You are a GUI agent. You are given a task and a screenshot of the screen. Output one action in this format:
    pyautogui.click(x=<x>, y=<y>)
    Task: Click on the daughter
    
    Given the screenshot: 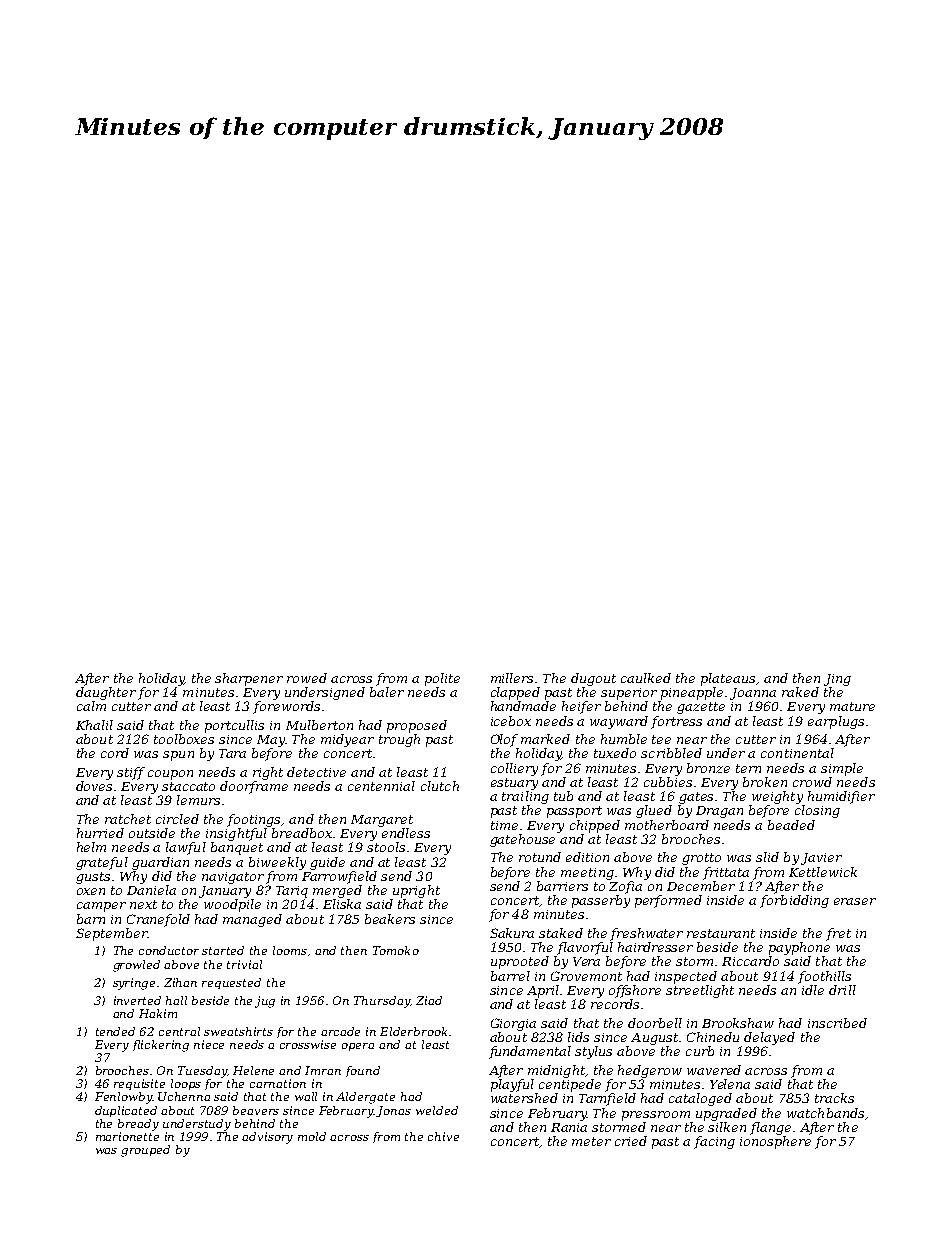 What is the action you would take?
    pyautogui.click(x=106, y=693)
